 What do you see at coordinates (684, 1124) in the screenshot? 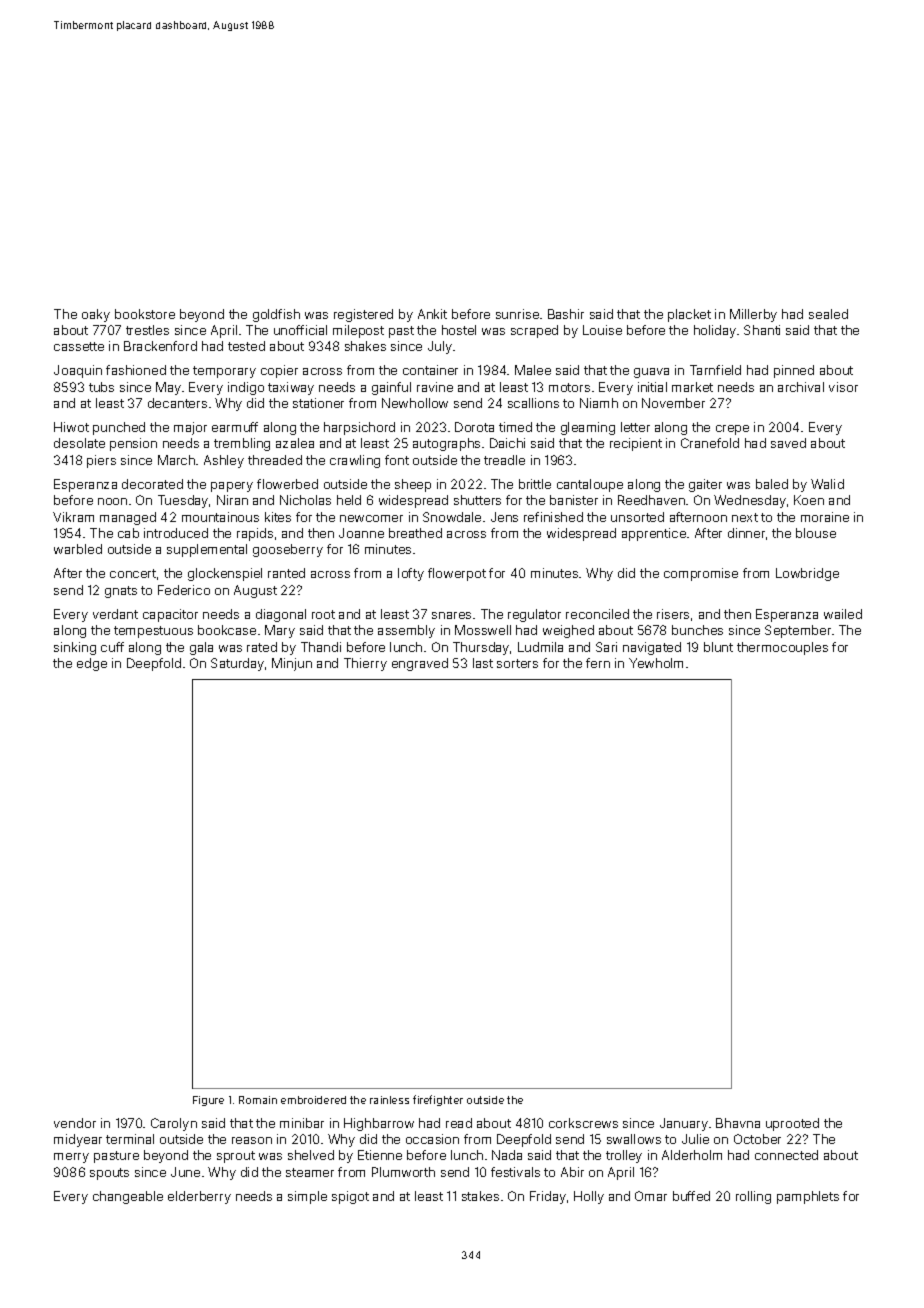
I see `January` at bounding box center [684, 1124].
